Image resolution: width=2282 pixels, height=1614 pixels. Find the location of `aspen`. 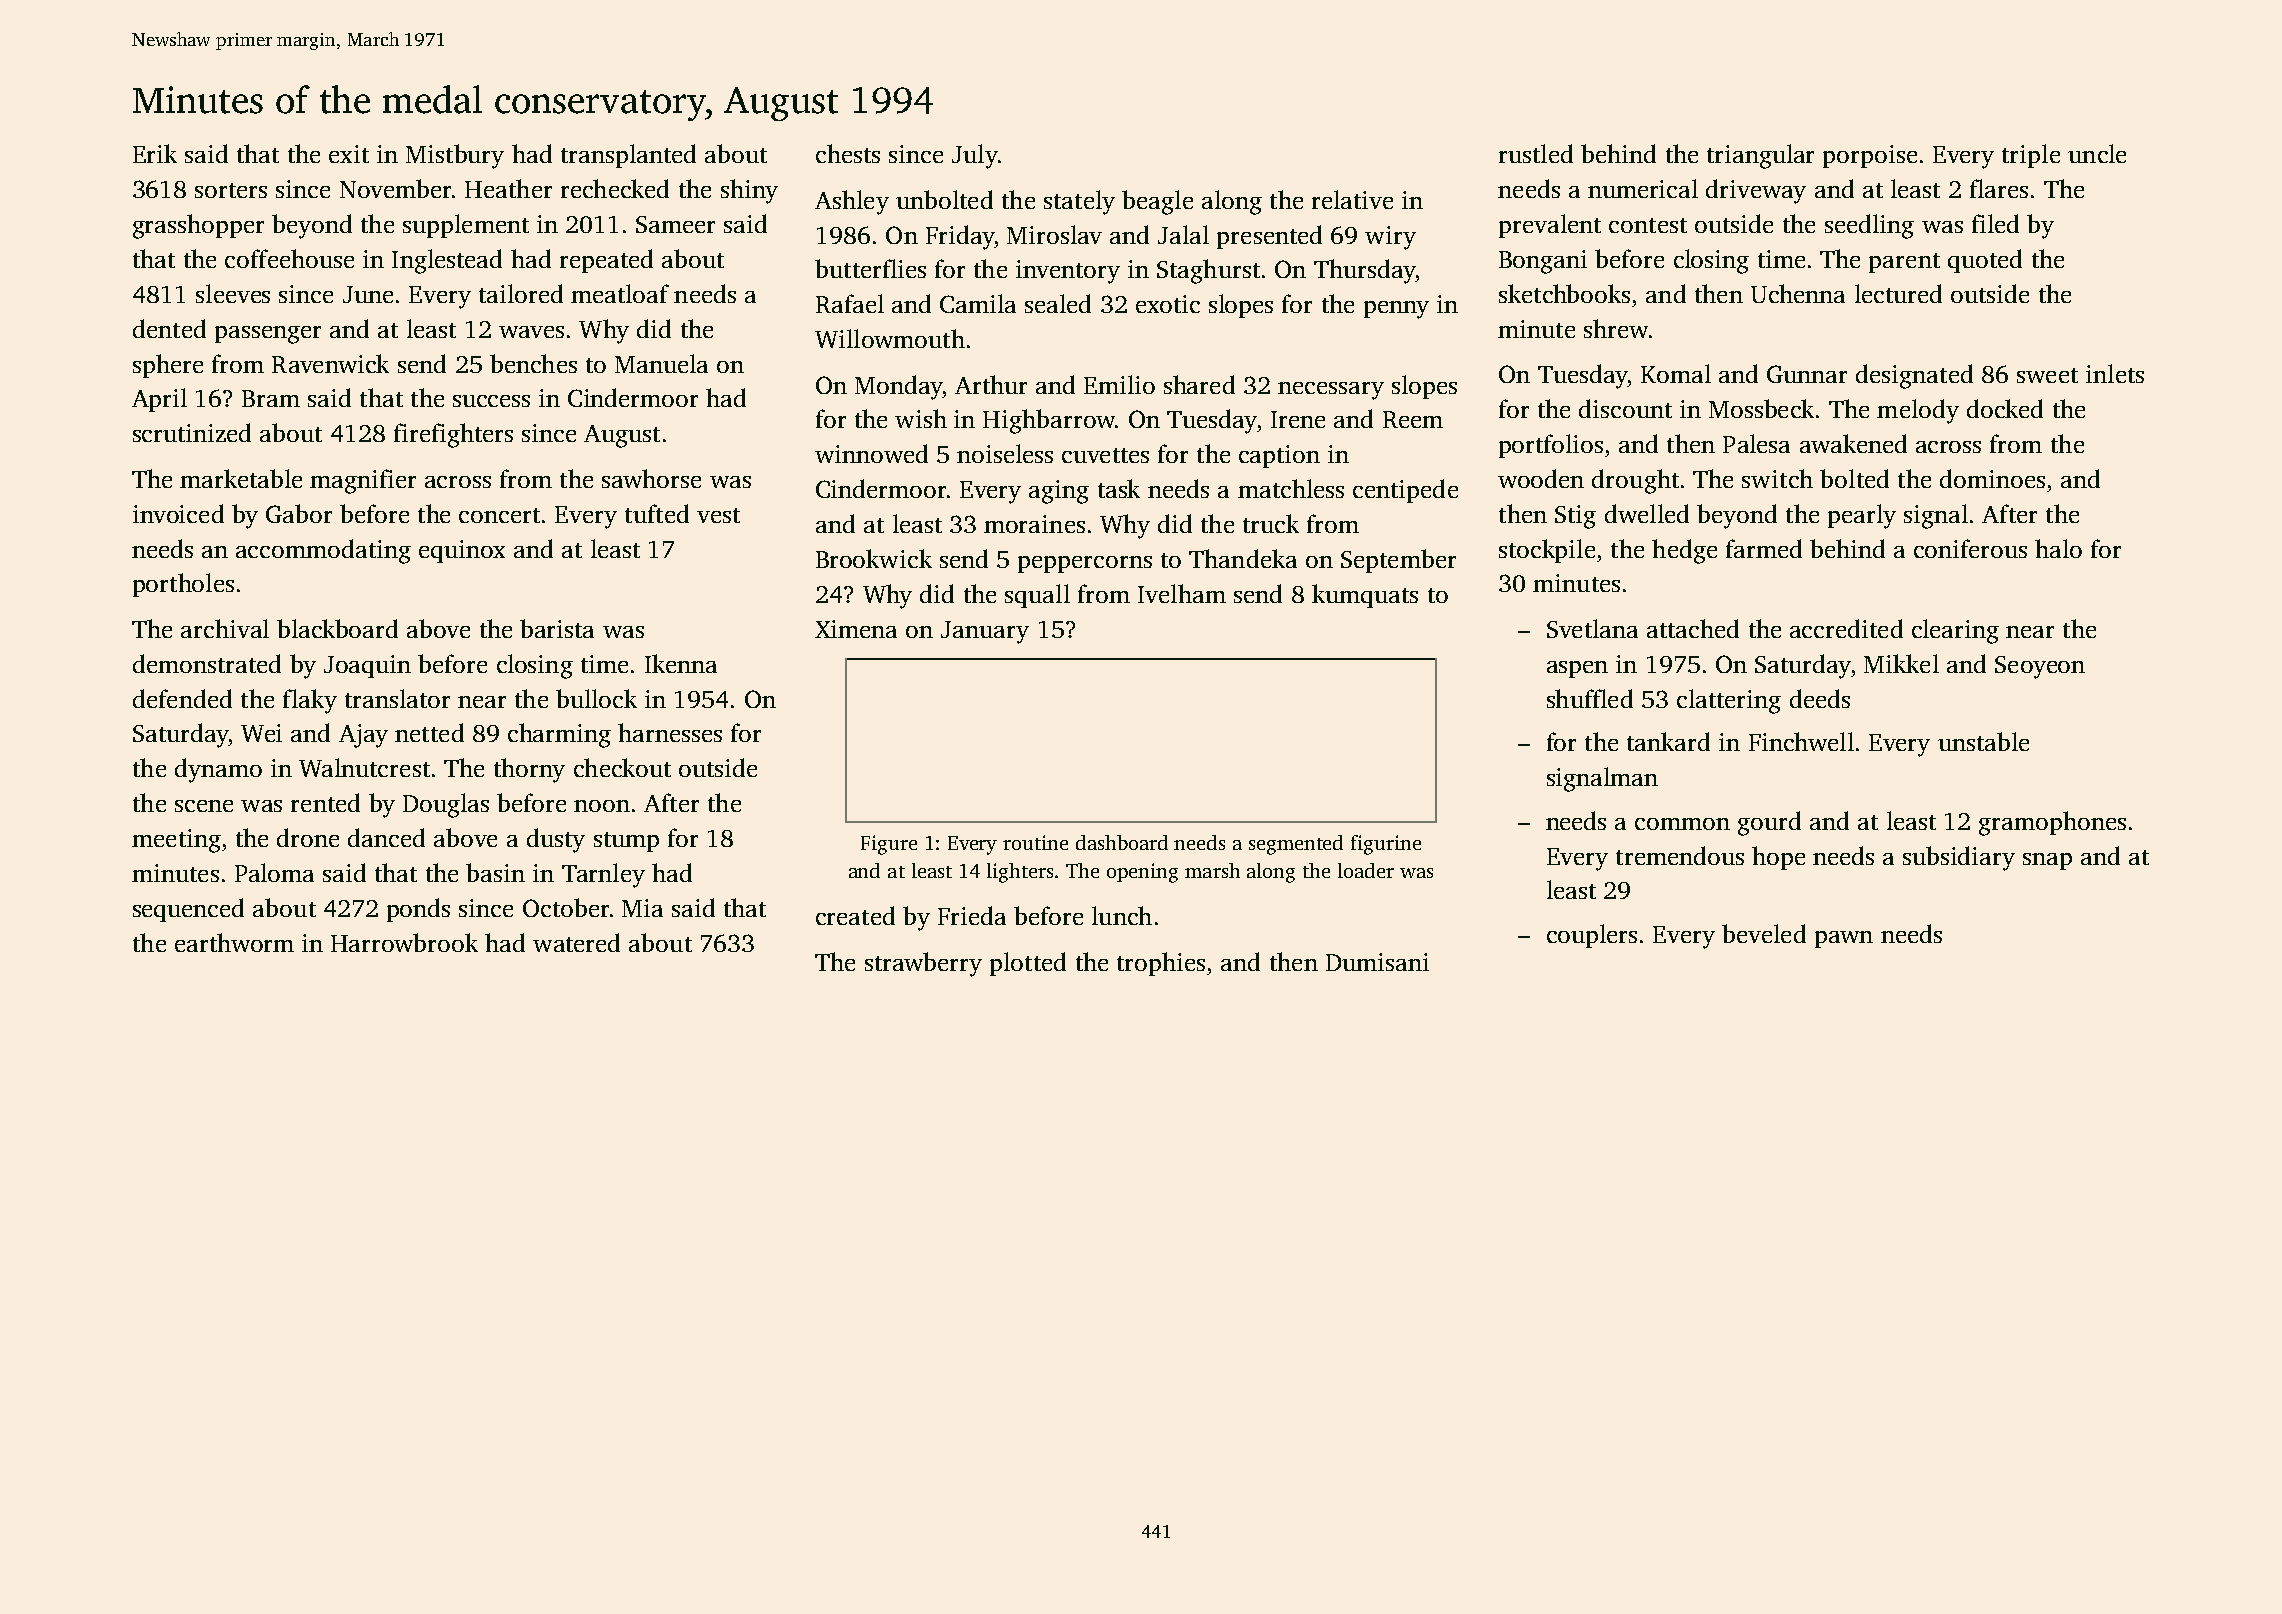

aspen is located at coordinates (1577, 669).
